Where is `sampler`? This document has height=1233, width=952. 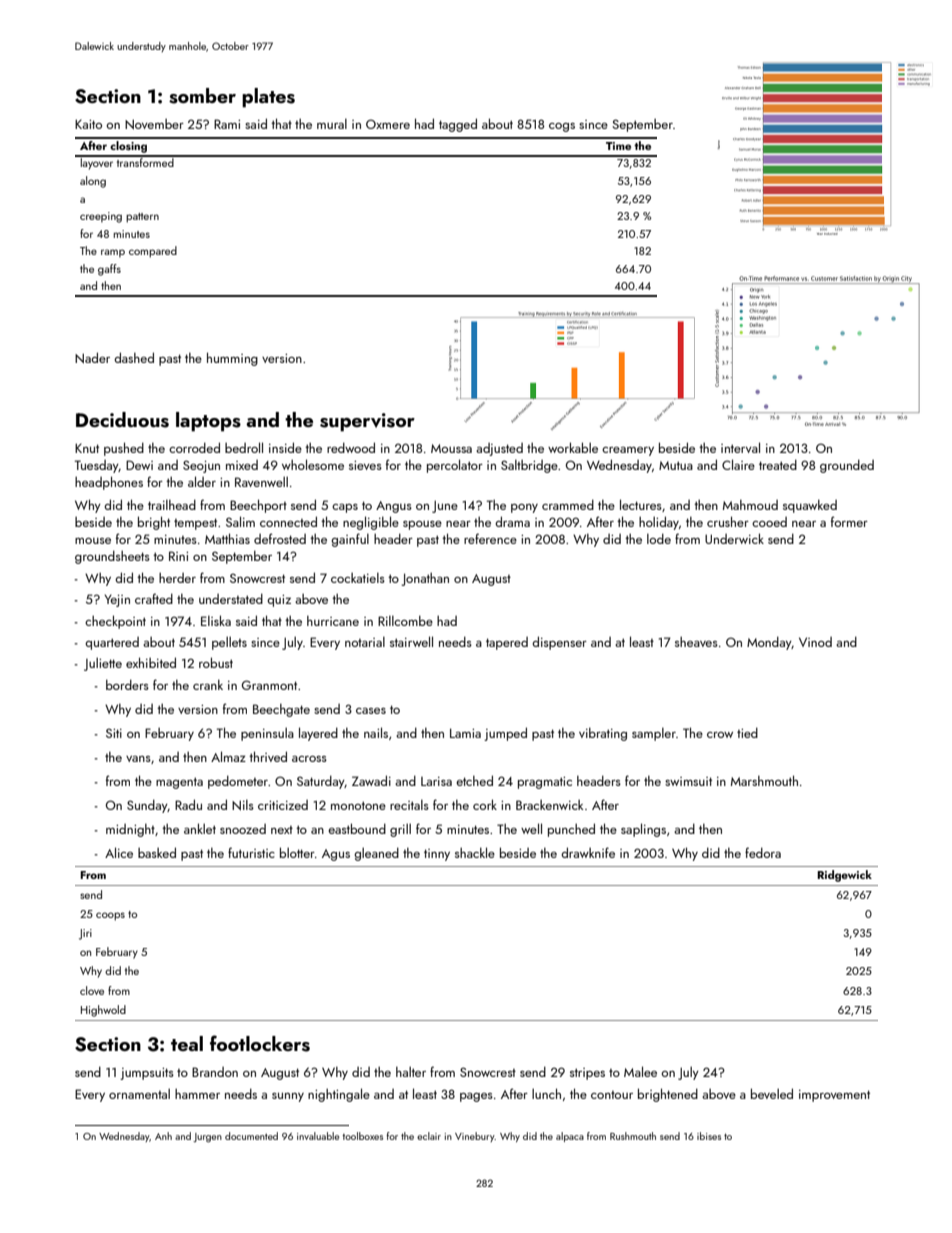 sampler is located at coordinates (654, 734).
